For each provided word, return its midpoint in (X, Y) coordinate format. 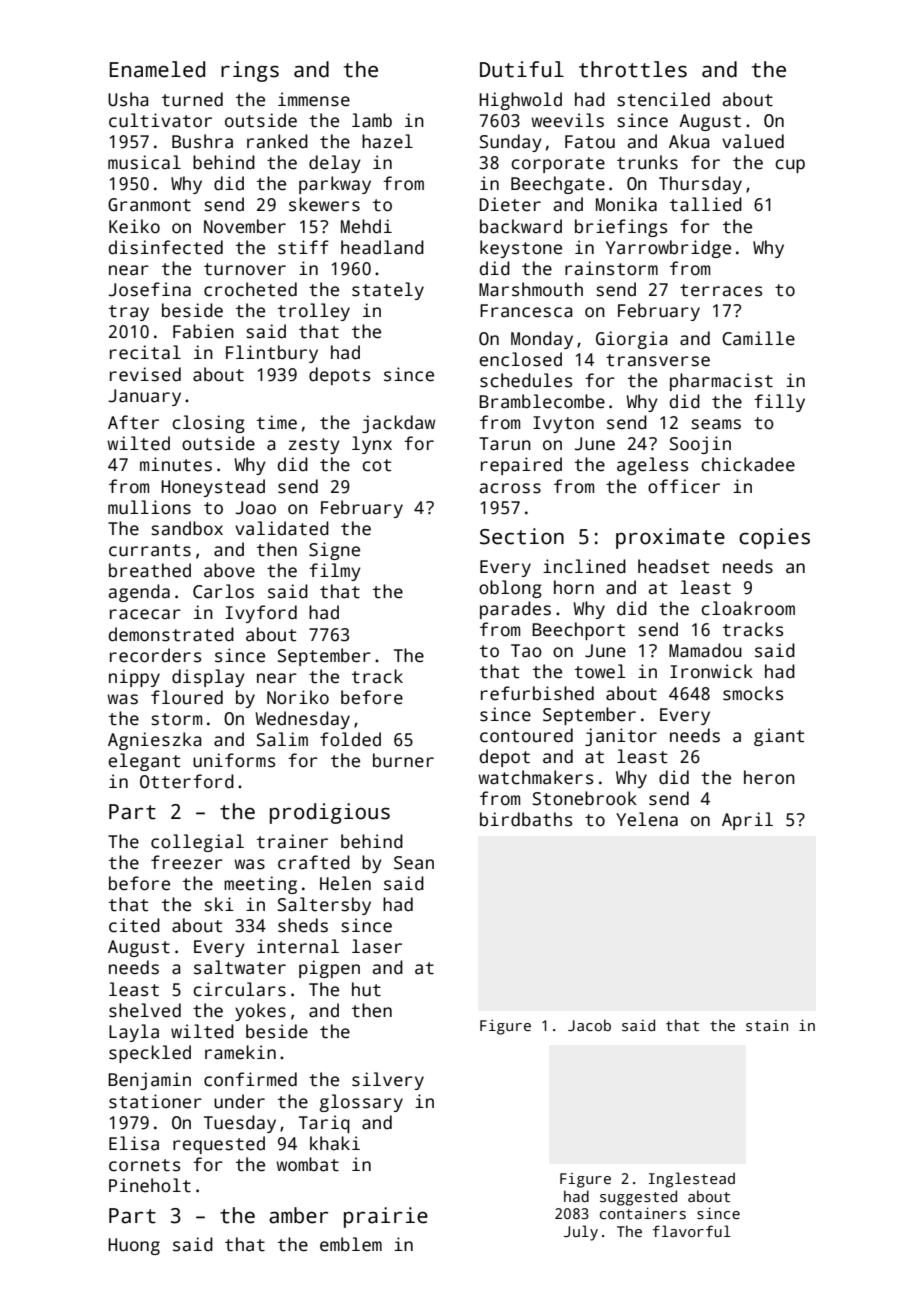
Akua (689, 141)
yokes (260, 1012)
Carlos (223, 591)
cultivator (160, 120)
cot (376, 465)
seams (716, 424)
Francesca (526, 311)
